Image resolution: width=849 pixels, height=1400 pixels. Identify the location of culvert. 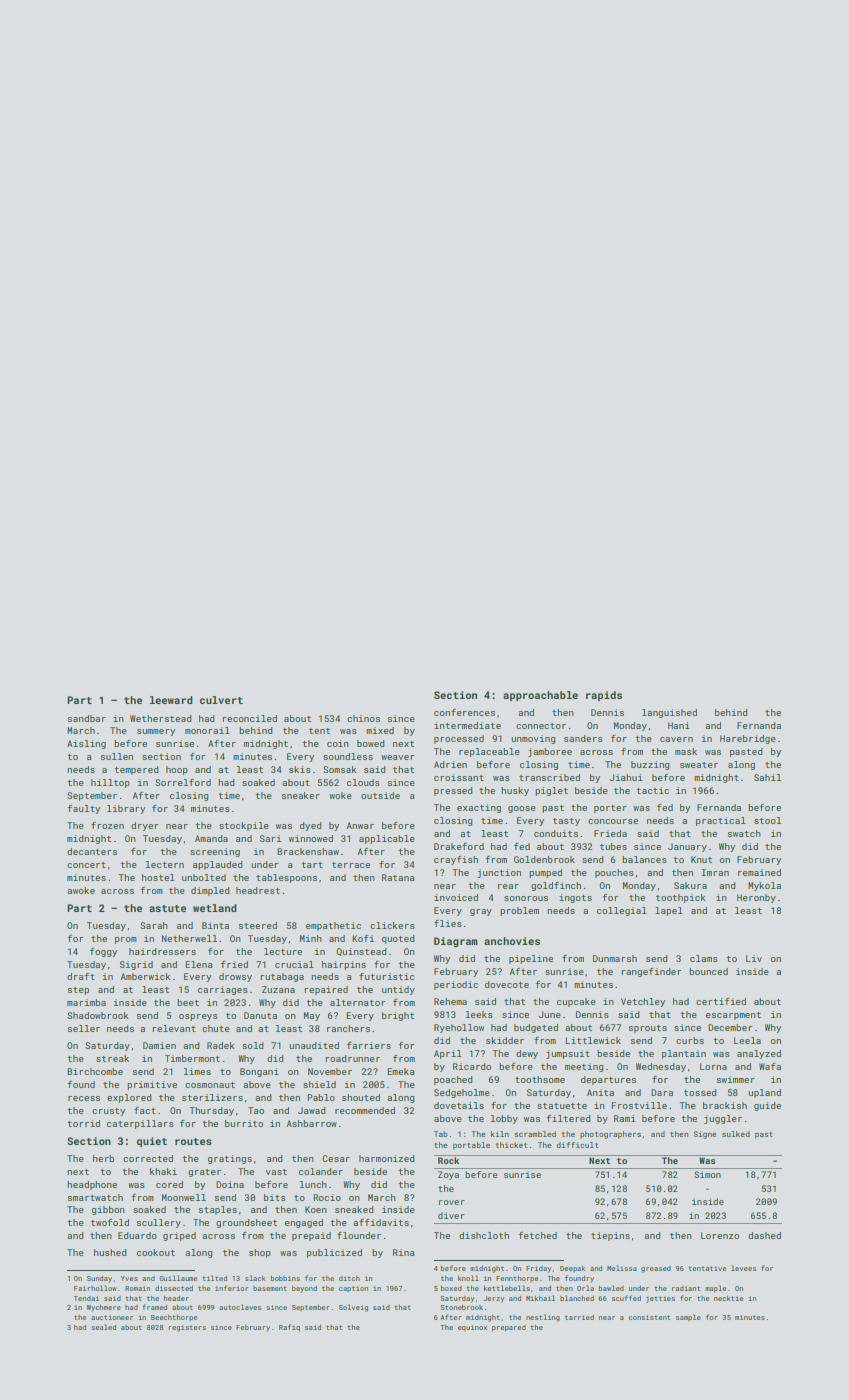
(221, 700).
